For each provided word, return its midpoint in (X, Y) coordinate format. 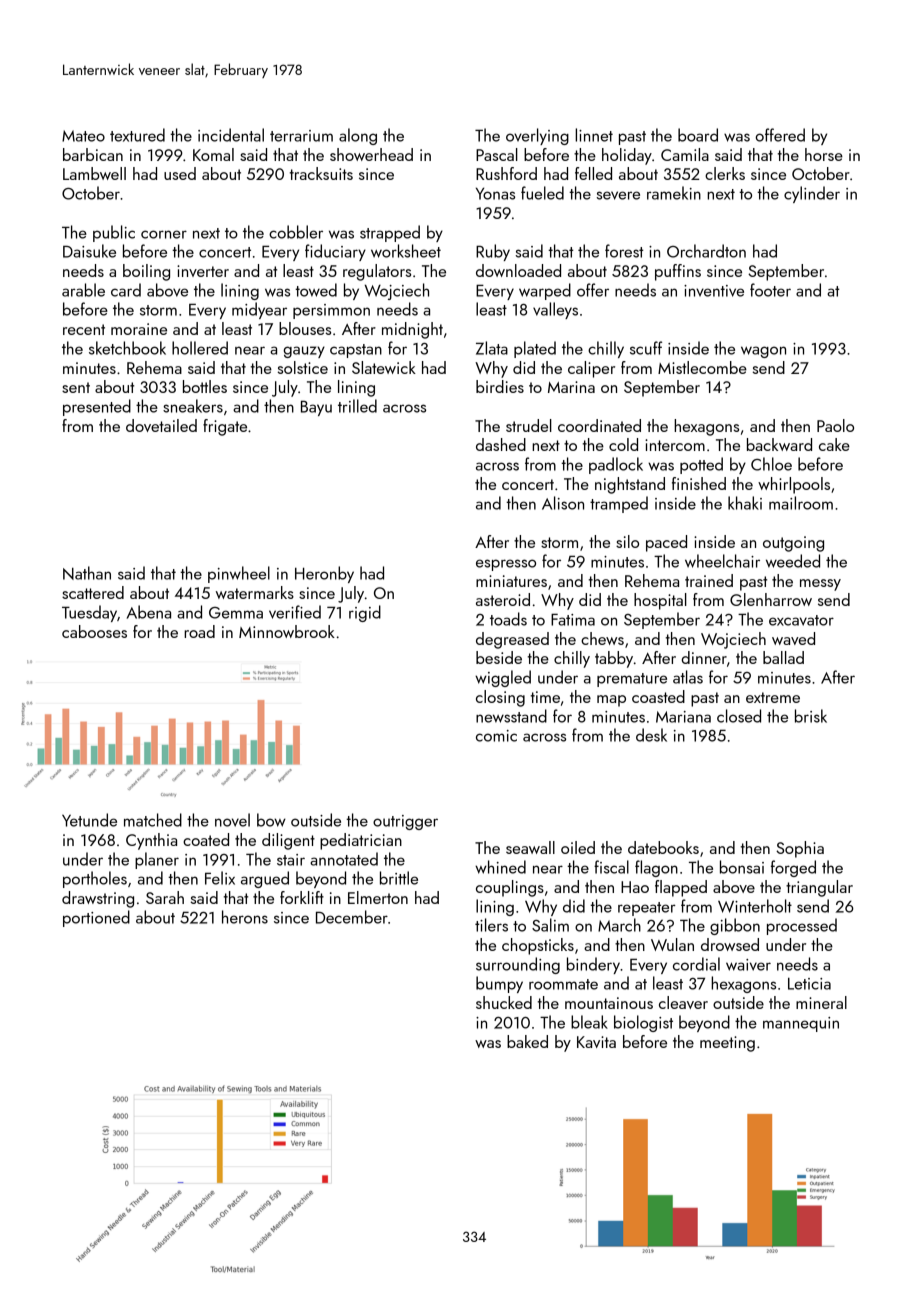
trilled (357, 406)
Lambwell (94, 173)
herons (245, 917)
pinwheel (239, 574)
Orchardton (706, 251)
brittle (399, 878)
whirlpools (794, 485)
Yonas (495, 194)
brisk (811, 716)
